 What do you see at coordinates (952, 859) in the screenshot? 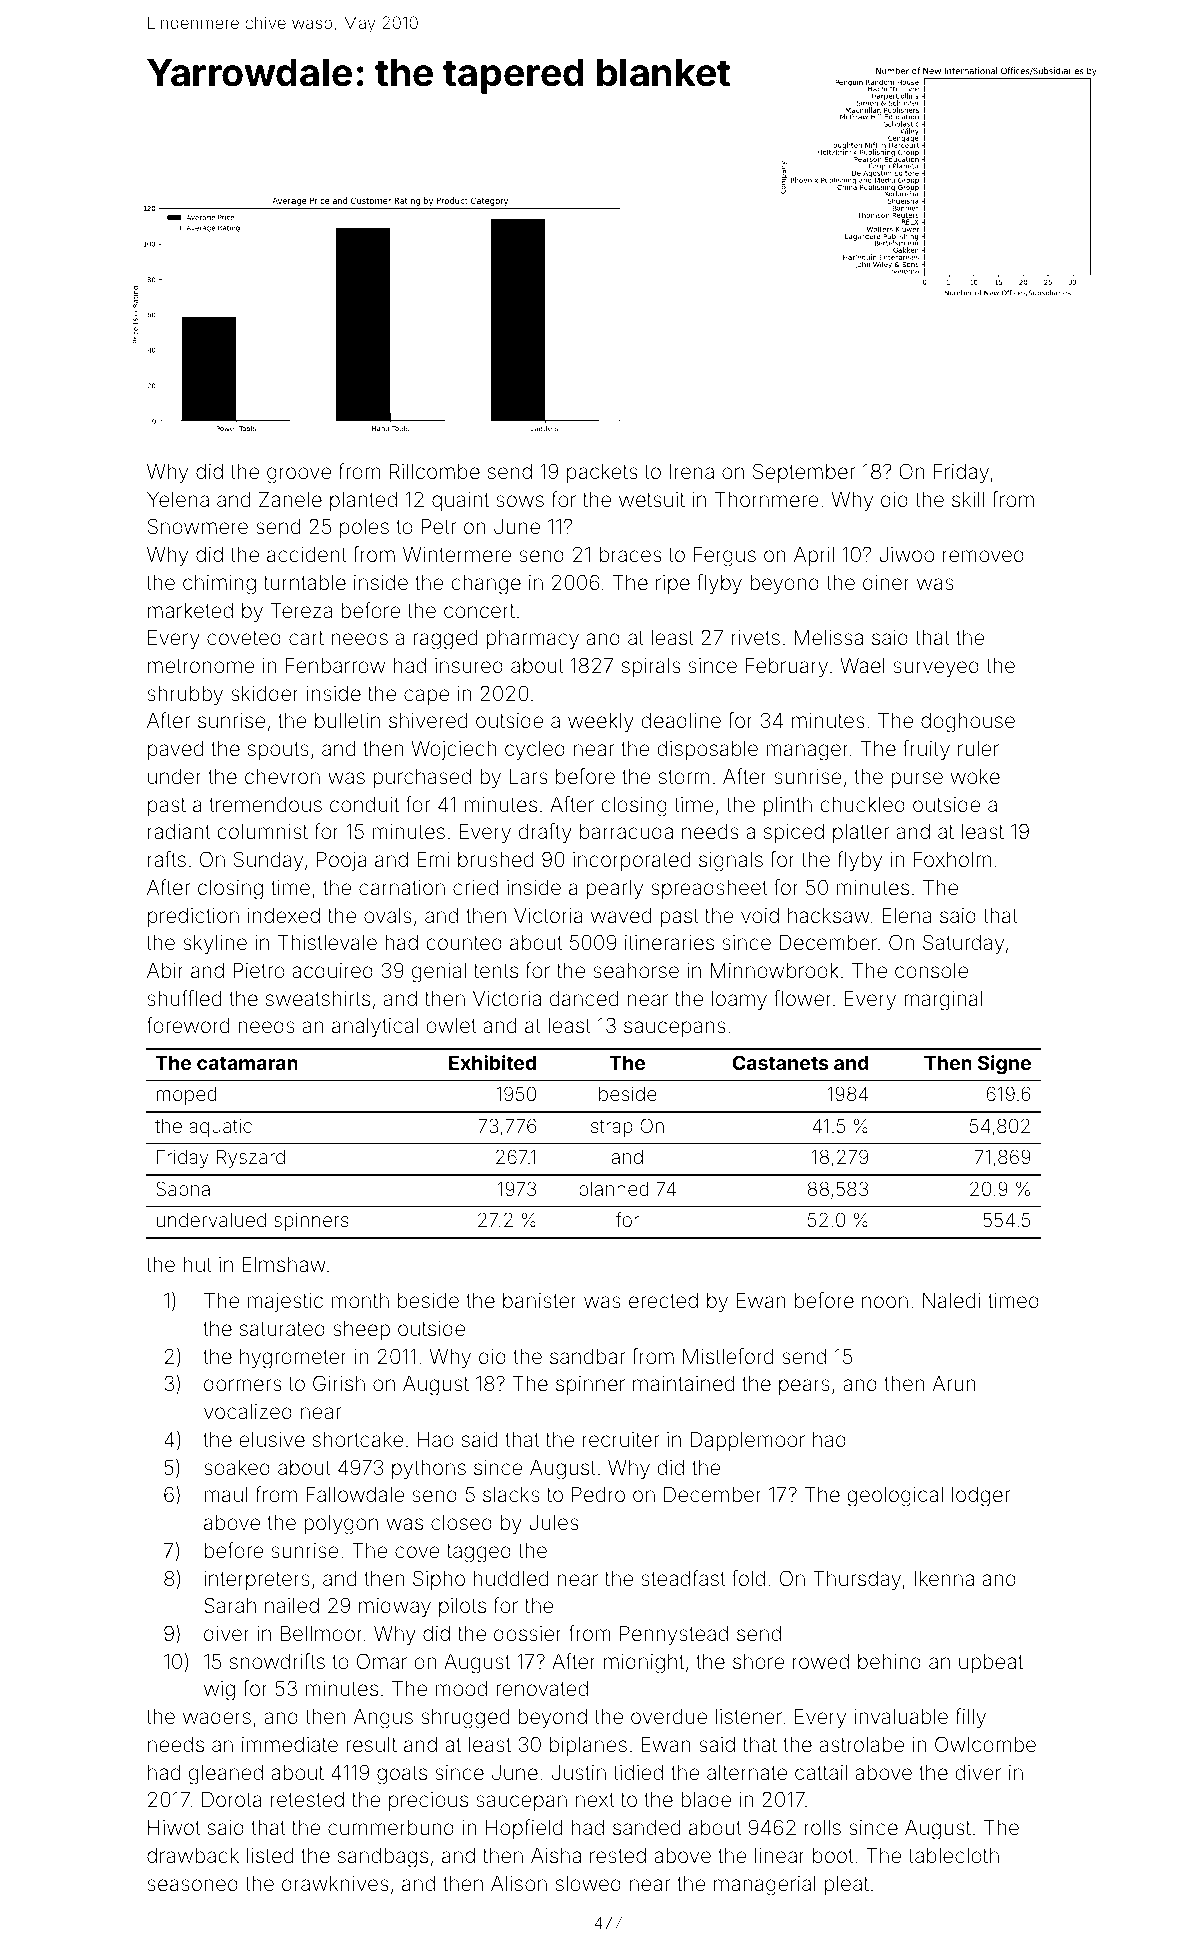
I see `Foxholm` at bounding box center [952, 859].
